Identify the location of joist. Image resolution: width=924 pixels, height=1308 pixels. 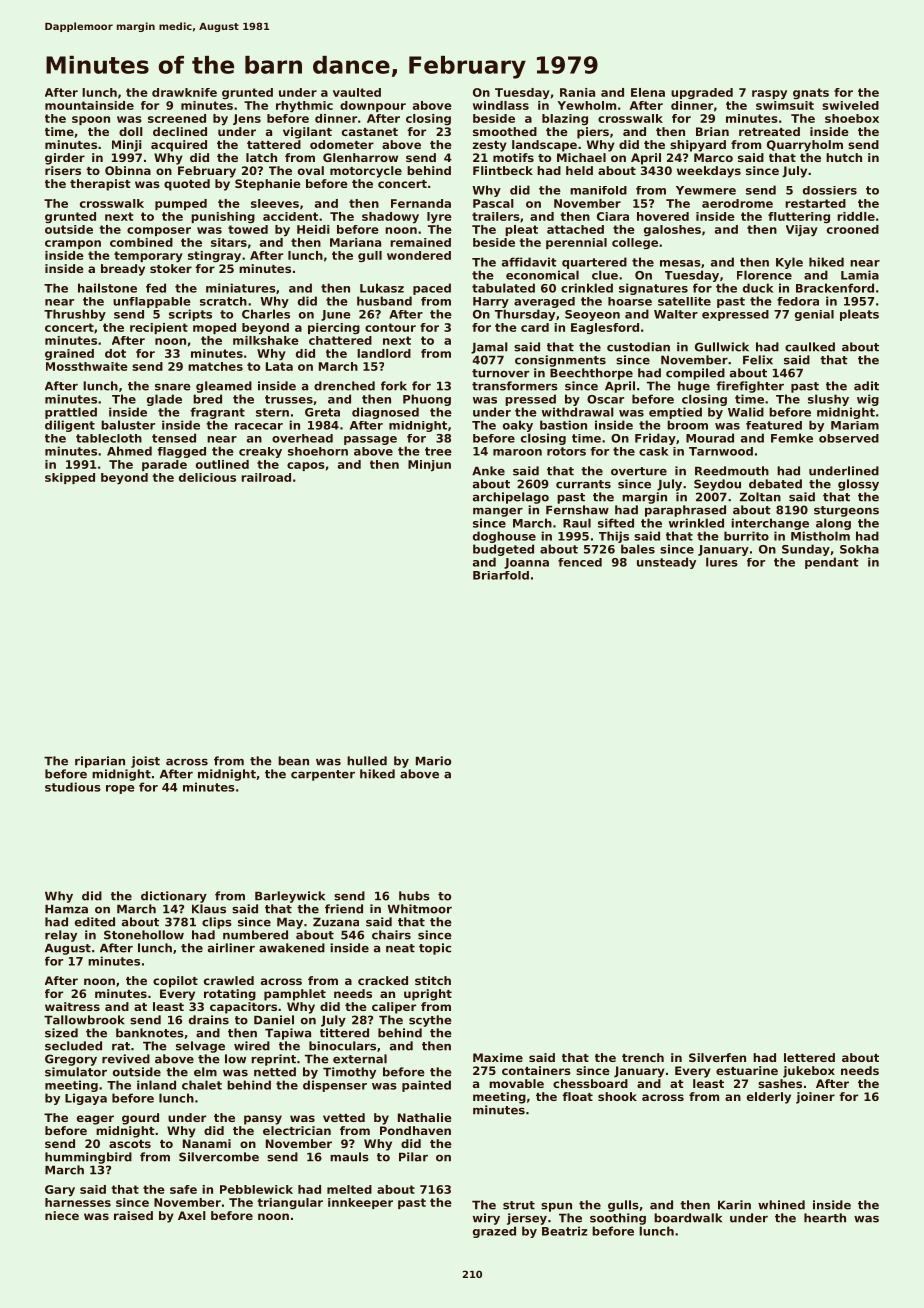
(145, 762).
